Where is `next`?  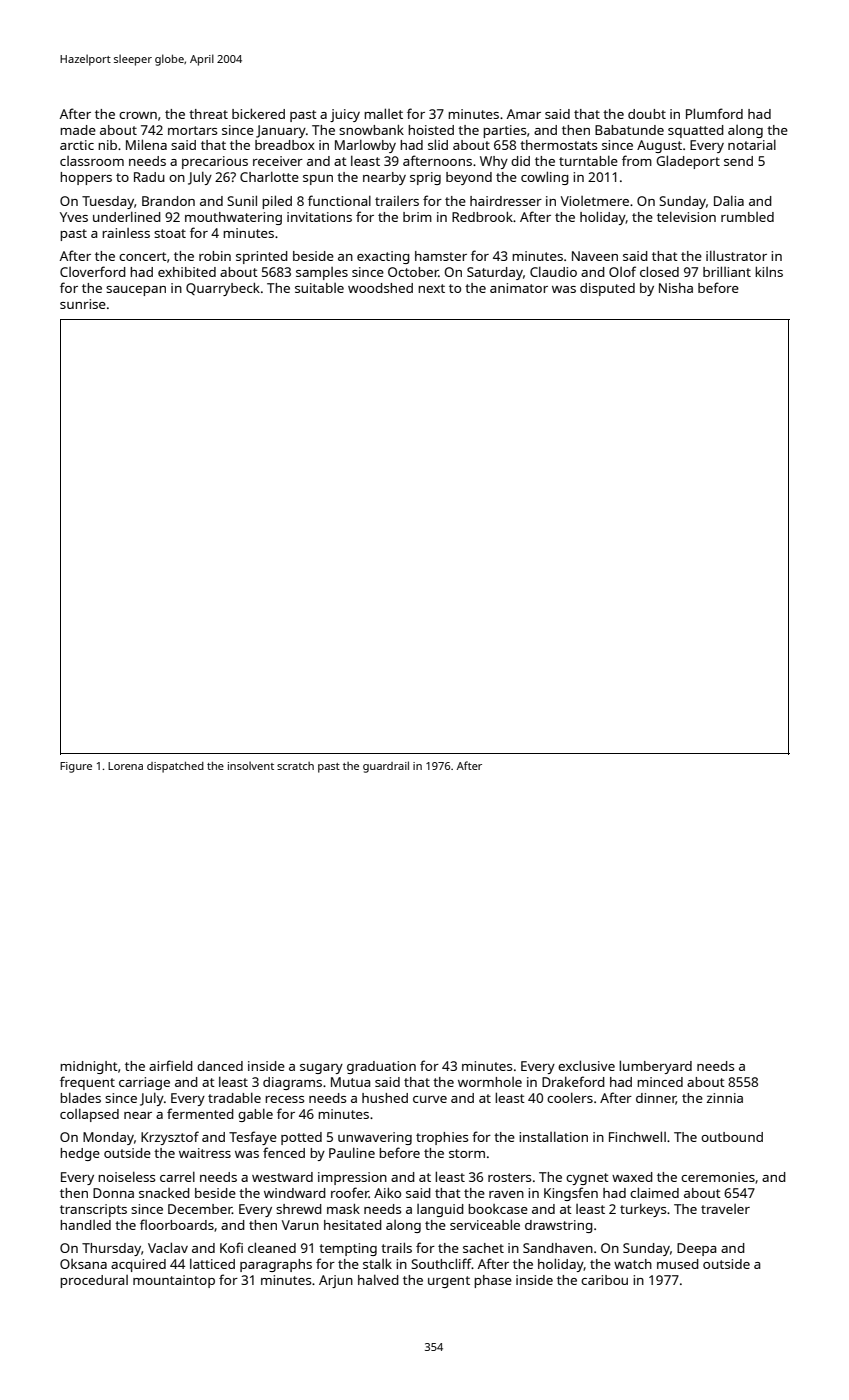
next is located at coordinates (431, 288).
